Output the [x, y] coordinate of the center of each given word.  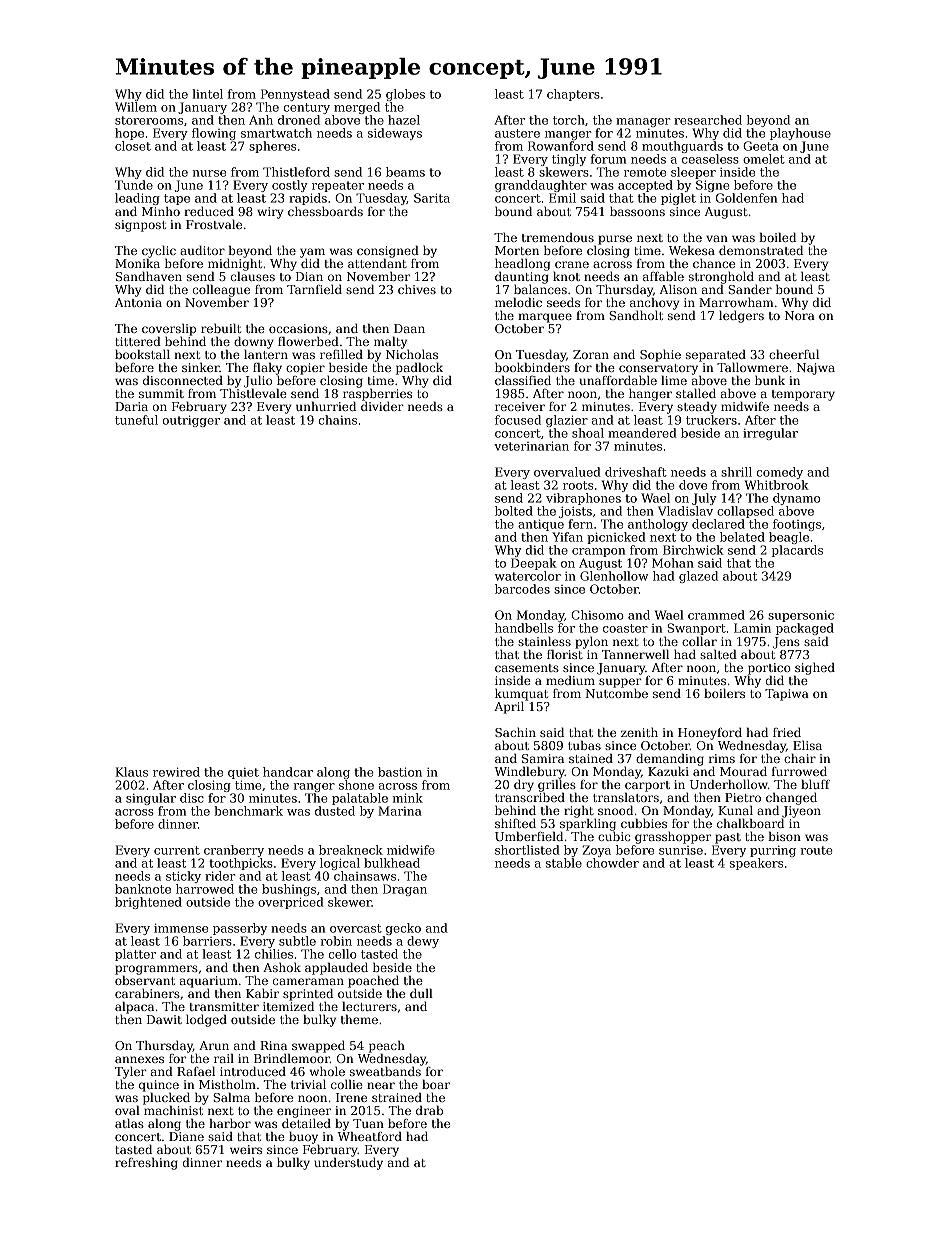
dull [421, 993]
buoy [303, 1137]
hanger [650, 395]
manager [643, 122]
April [509, 707]
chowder [612, 863]
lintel [207, 94]
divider [382, 406]
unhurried [326, 406]
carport [647, 786]
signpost [140, 226]
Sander [750, 289]
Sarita [432, 198]
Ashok [282, 967]
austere [517, 133]
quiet [243, 773]
